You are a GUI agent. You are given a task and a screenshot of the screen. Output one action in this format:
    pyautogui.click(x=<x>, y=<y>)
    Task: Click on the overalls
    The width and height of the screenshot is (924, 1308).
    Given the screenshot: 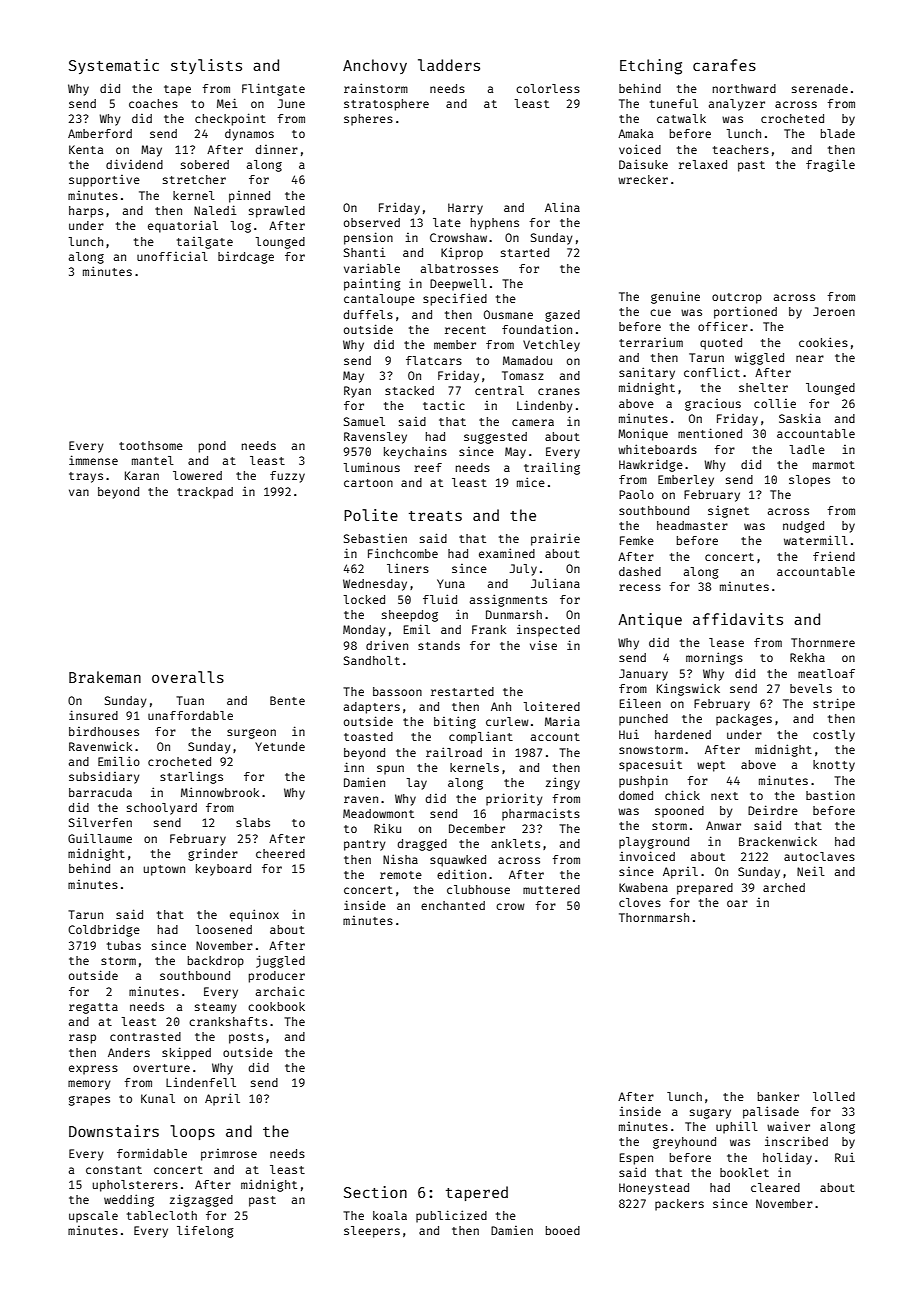 What is the action you would take?
    pyautogui.click(x=188, y=677)
